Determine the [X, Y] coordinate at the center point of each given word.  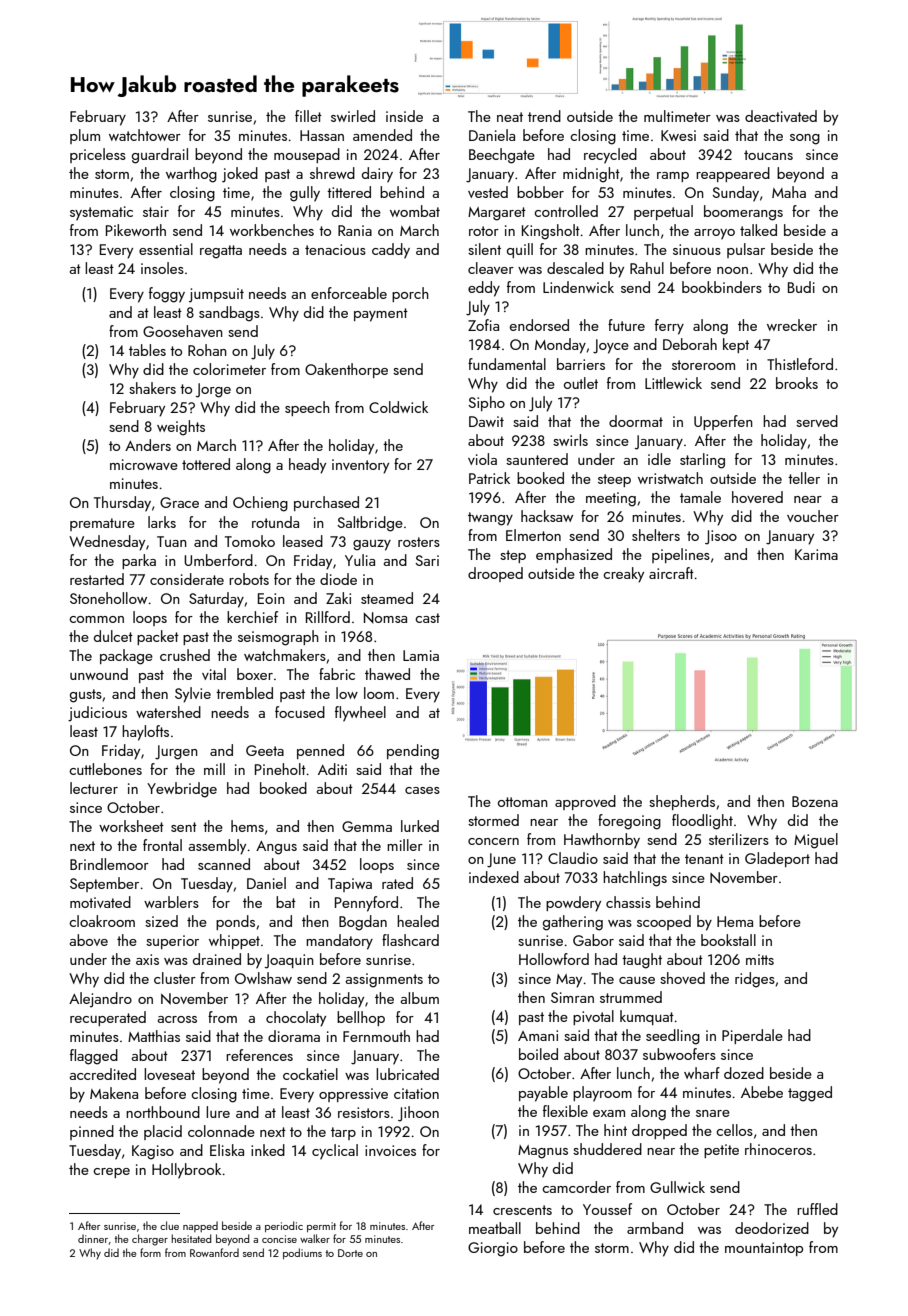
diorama [294, 1036]
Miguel [816, 841]
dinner [93, 1238]
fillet [308, 116]
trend [544, 116]
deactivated [781, 116]
